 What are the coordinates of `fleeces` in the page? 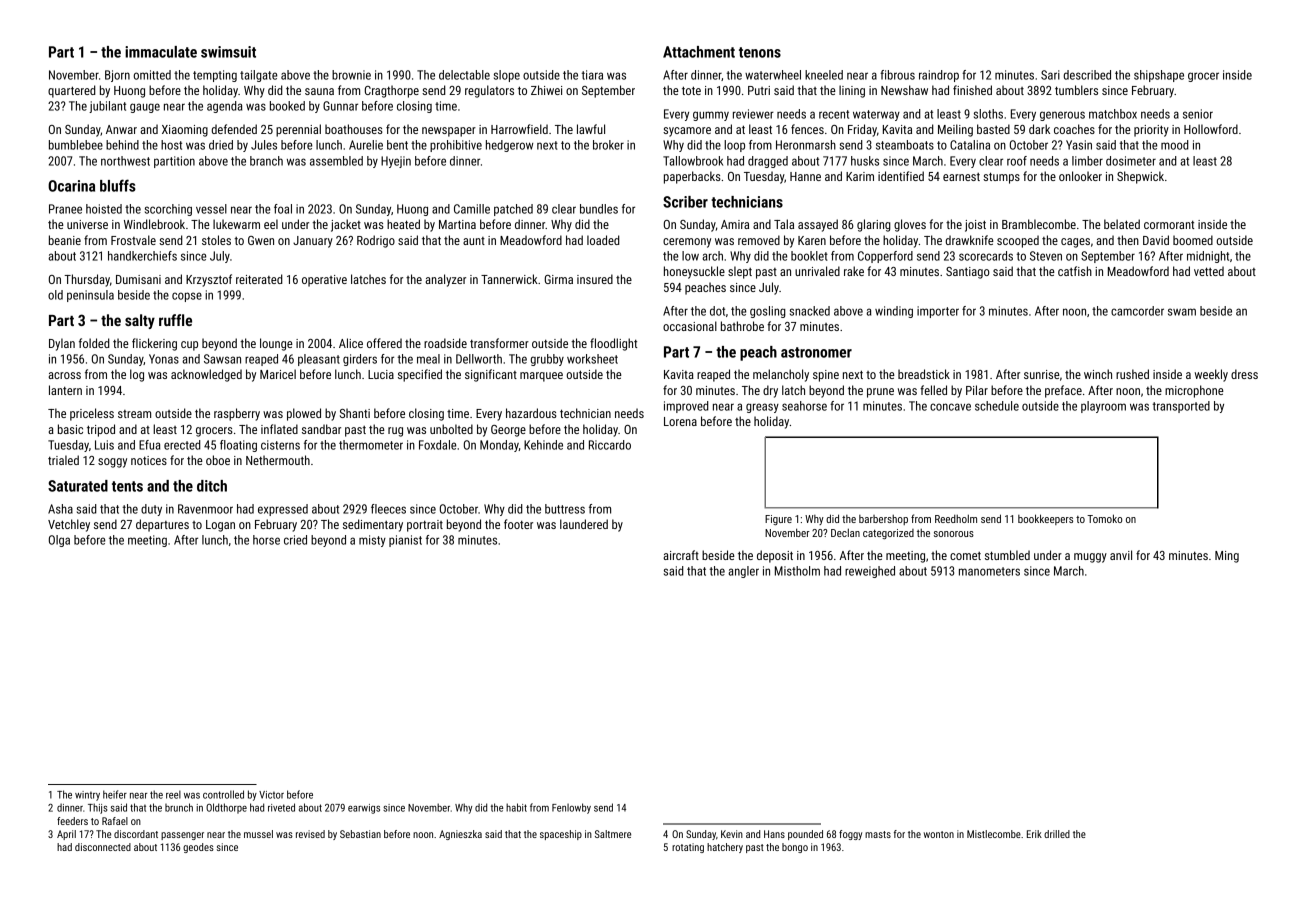 It's located at (388, 509).
